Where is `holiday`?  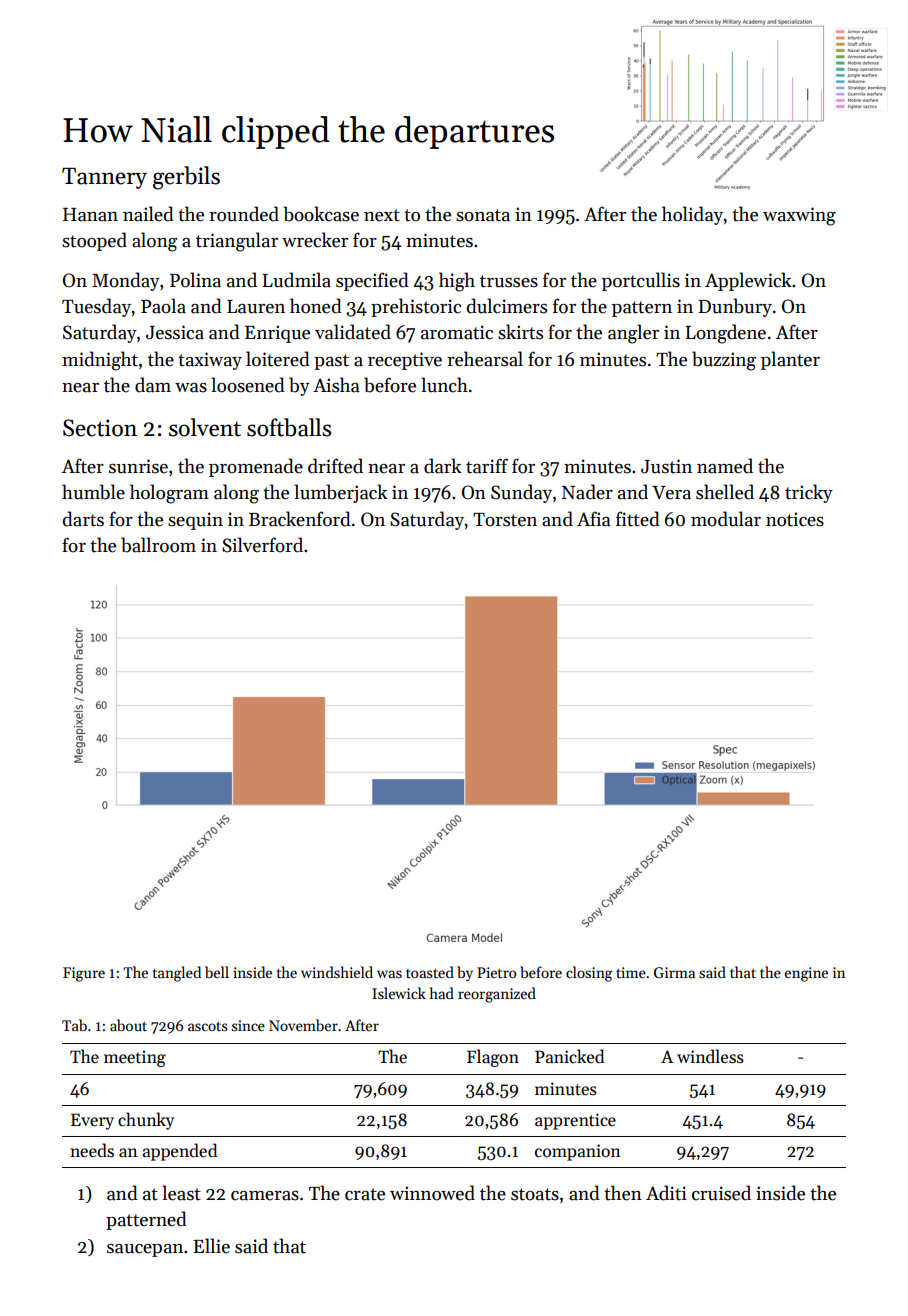 holiday is located at coordinates (692, 215).
